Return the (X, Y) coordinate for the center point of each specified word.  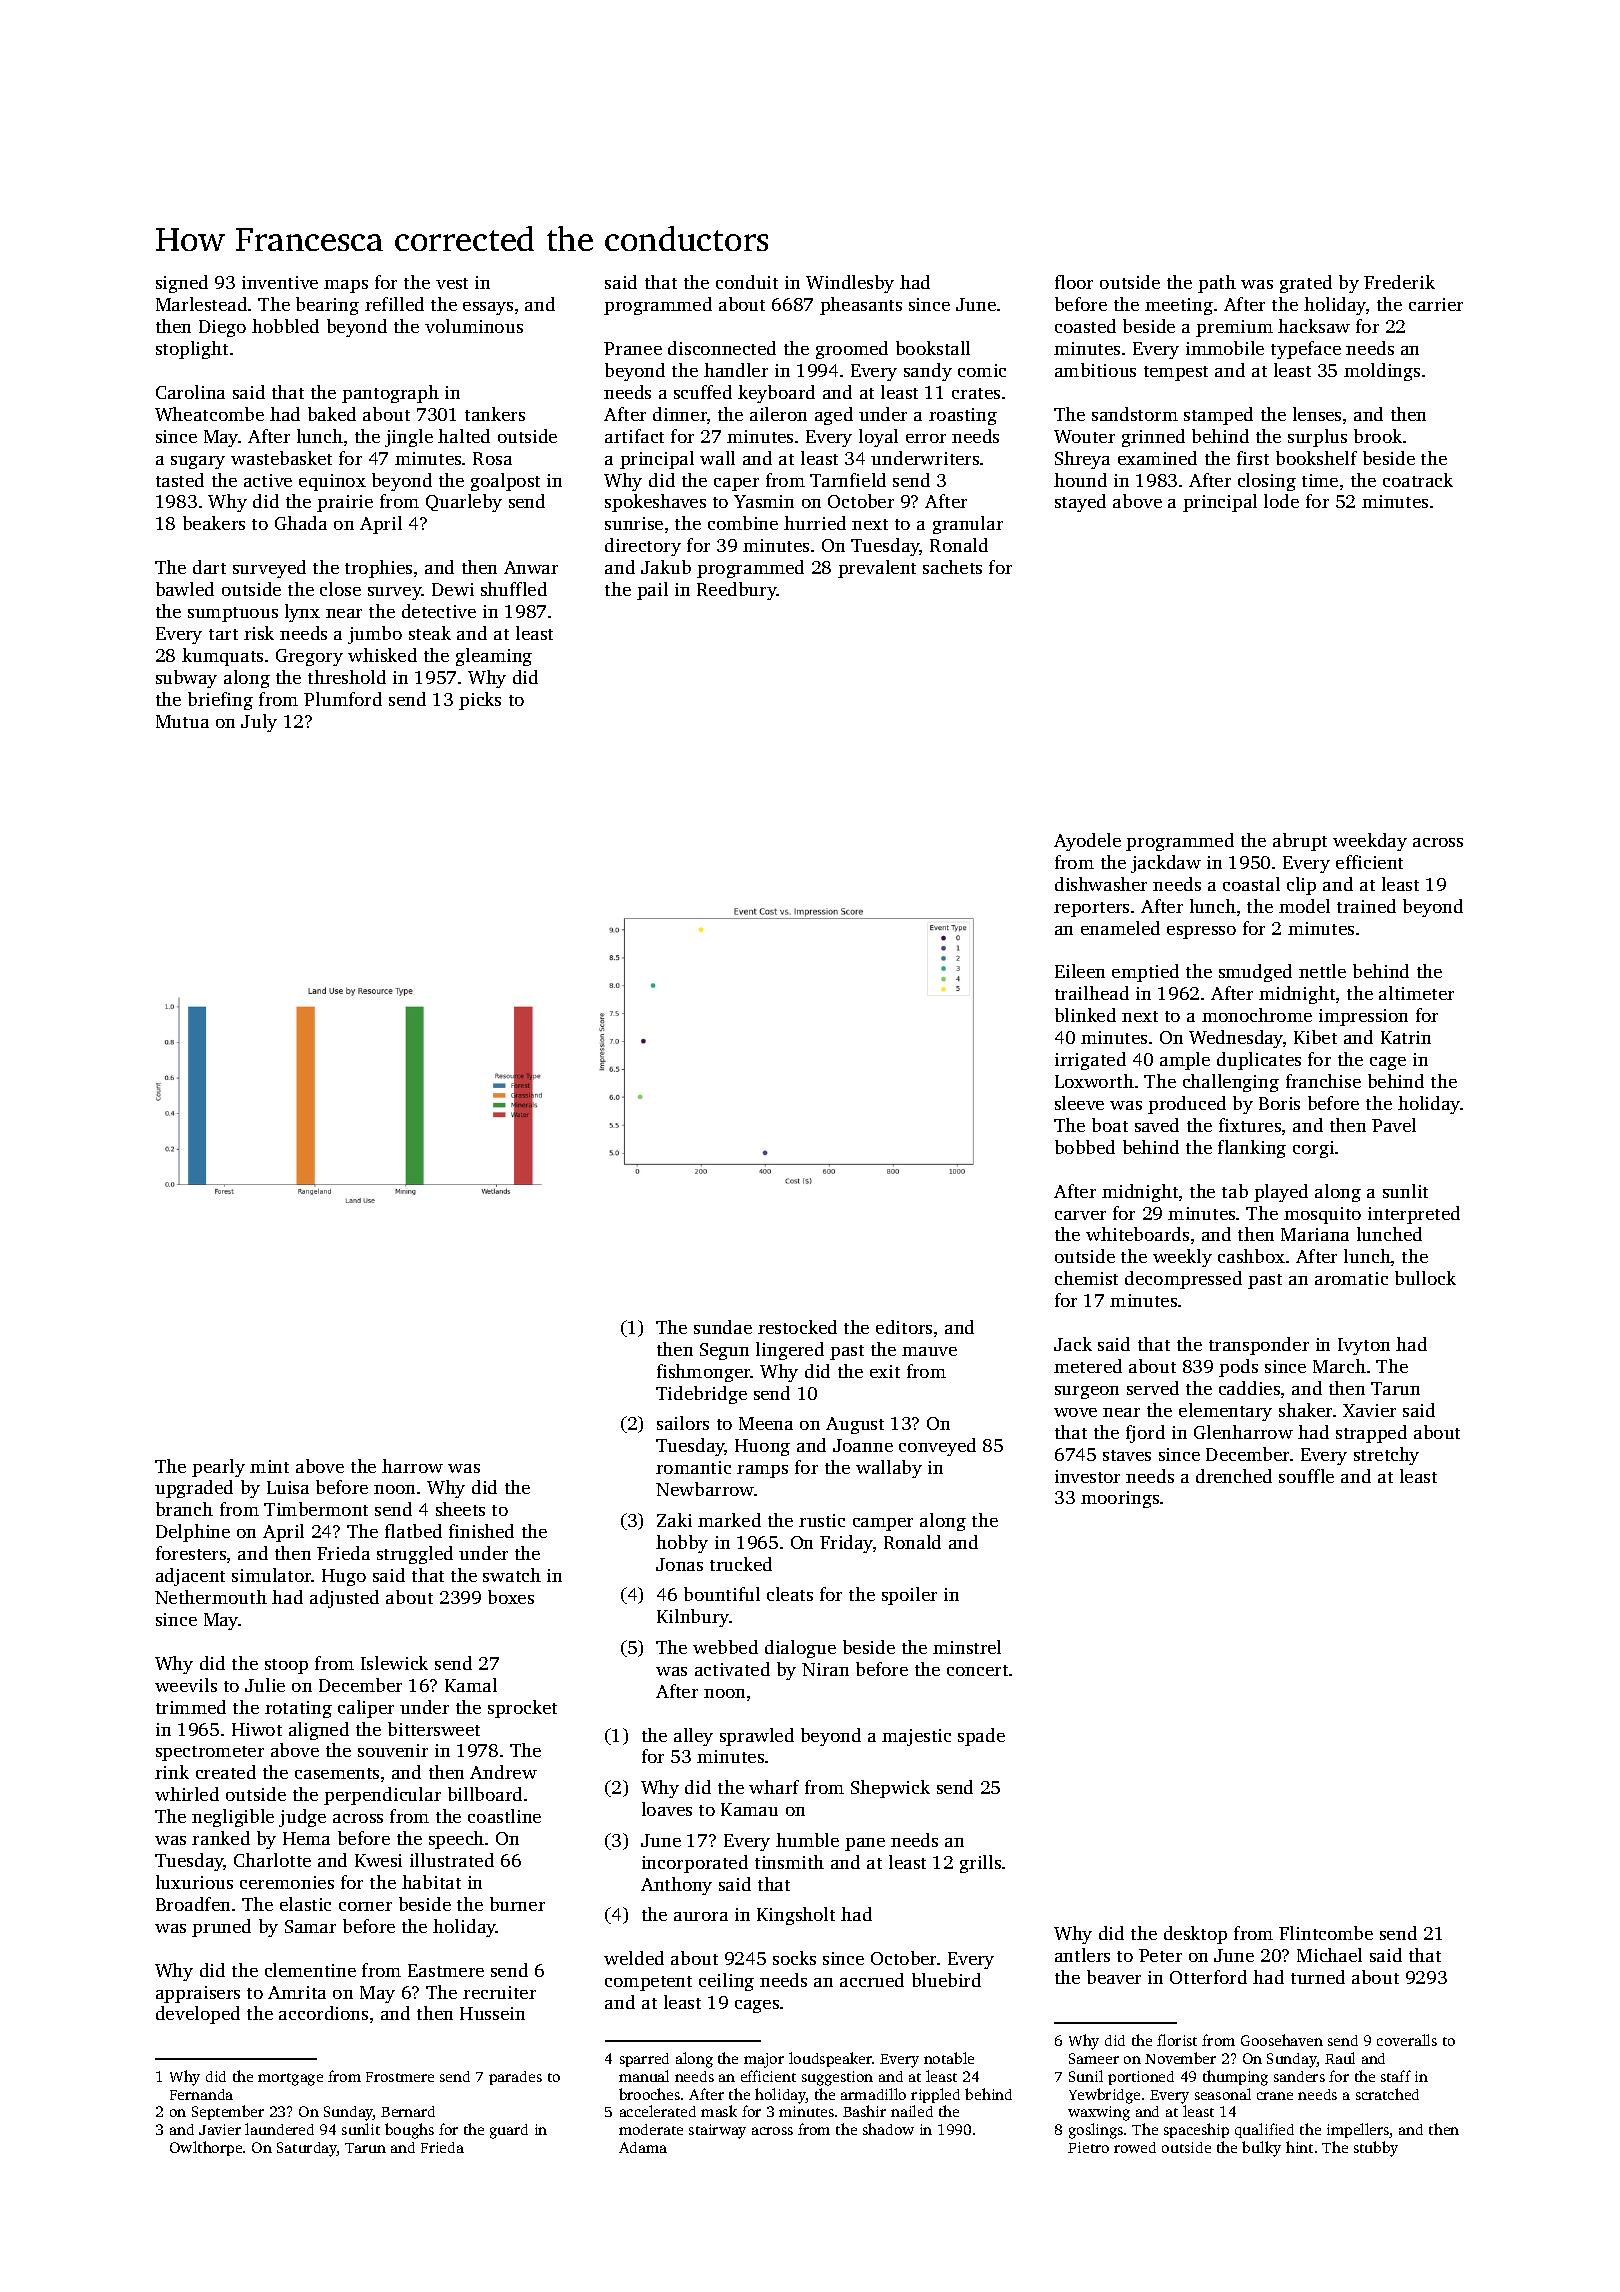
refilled (394, 304)
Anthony (676, 1886)
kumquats (222, 657)
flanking (1252, 1149)
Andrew (503, 1772)
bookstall (933, 348)
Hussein (492, 2013)
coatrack (1418, 480)
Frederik (1399, 282)
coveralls (1407, 2040)
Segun (724, 1351)
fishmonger (704, 1373)
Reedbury (737, 591)
